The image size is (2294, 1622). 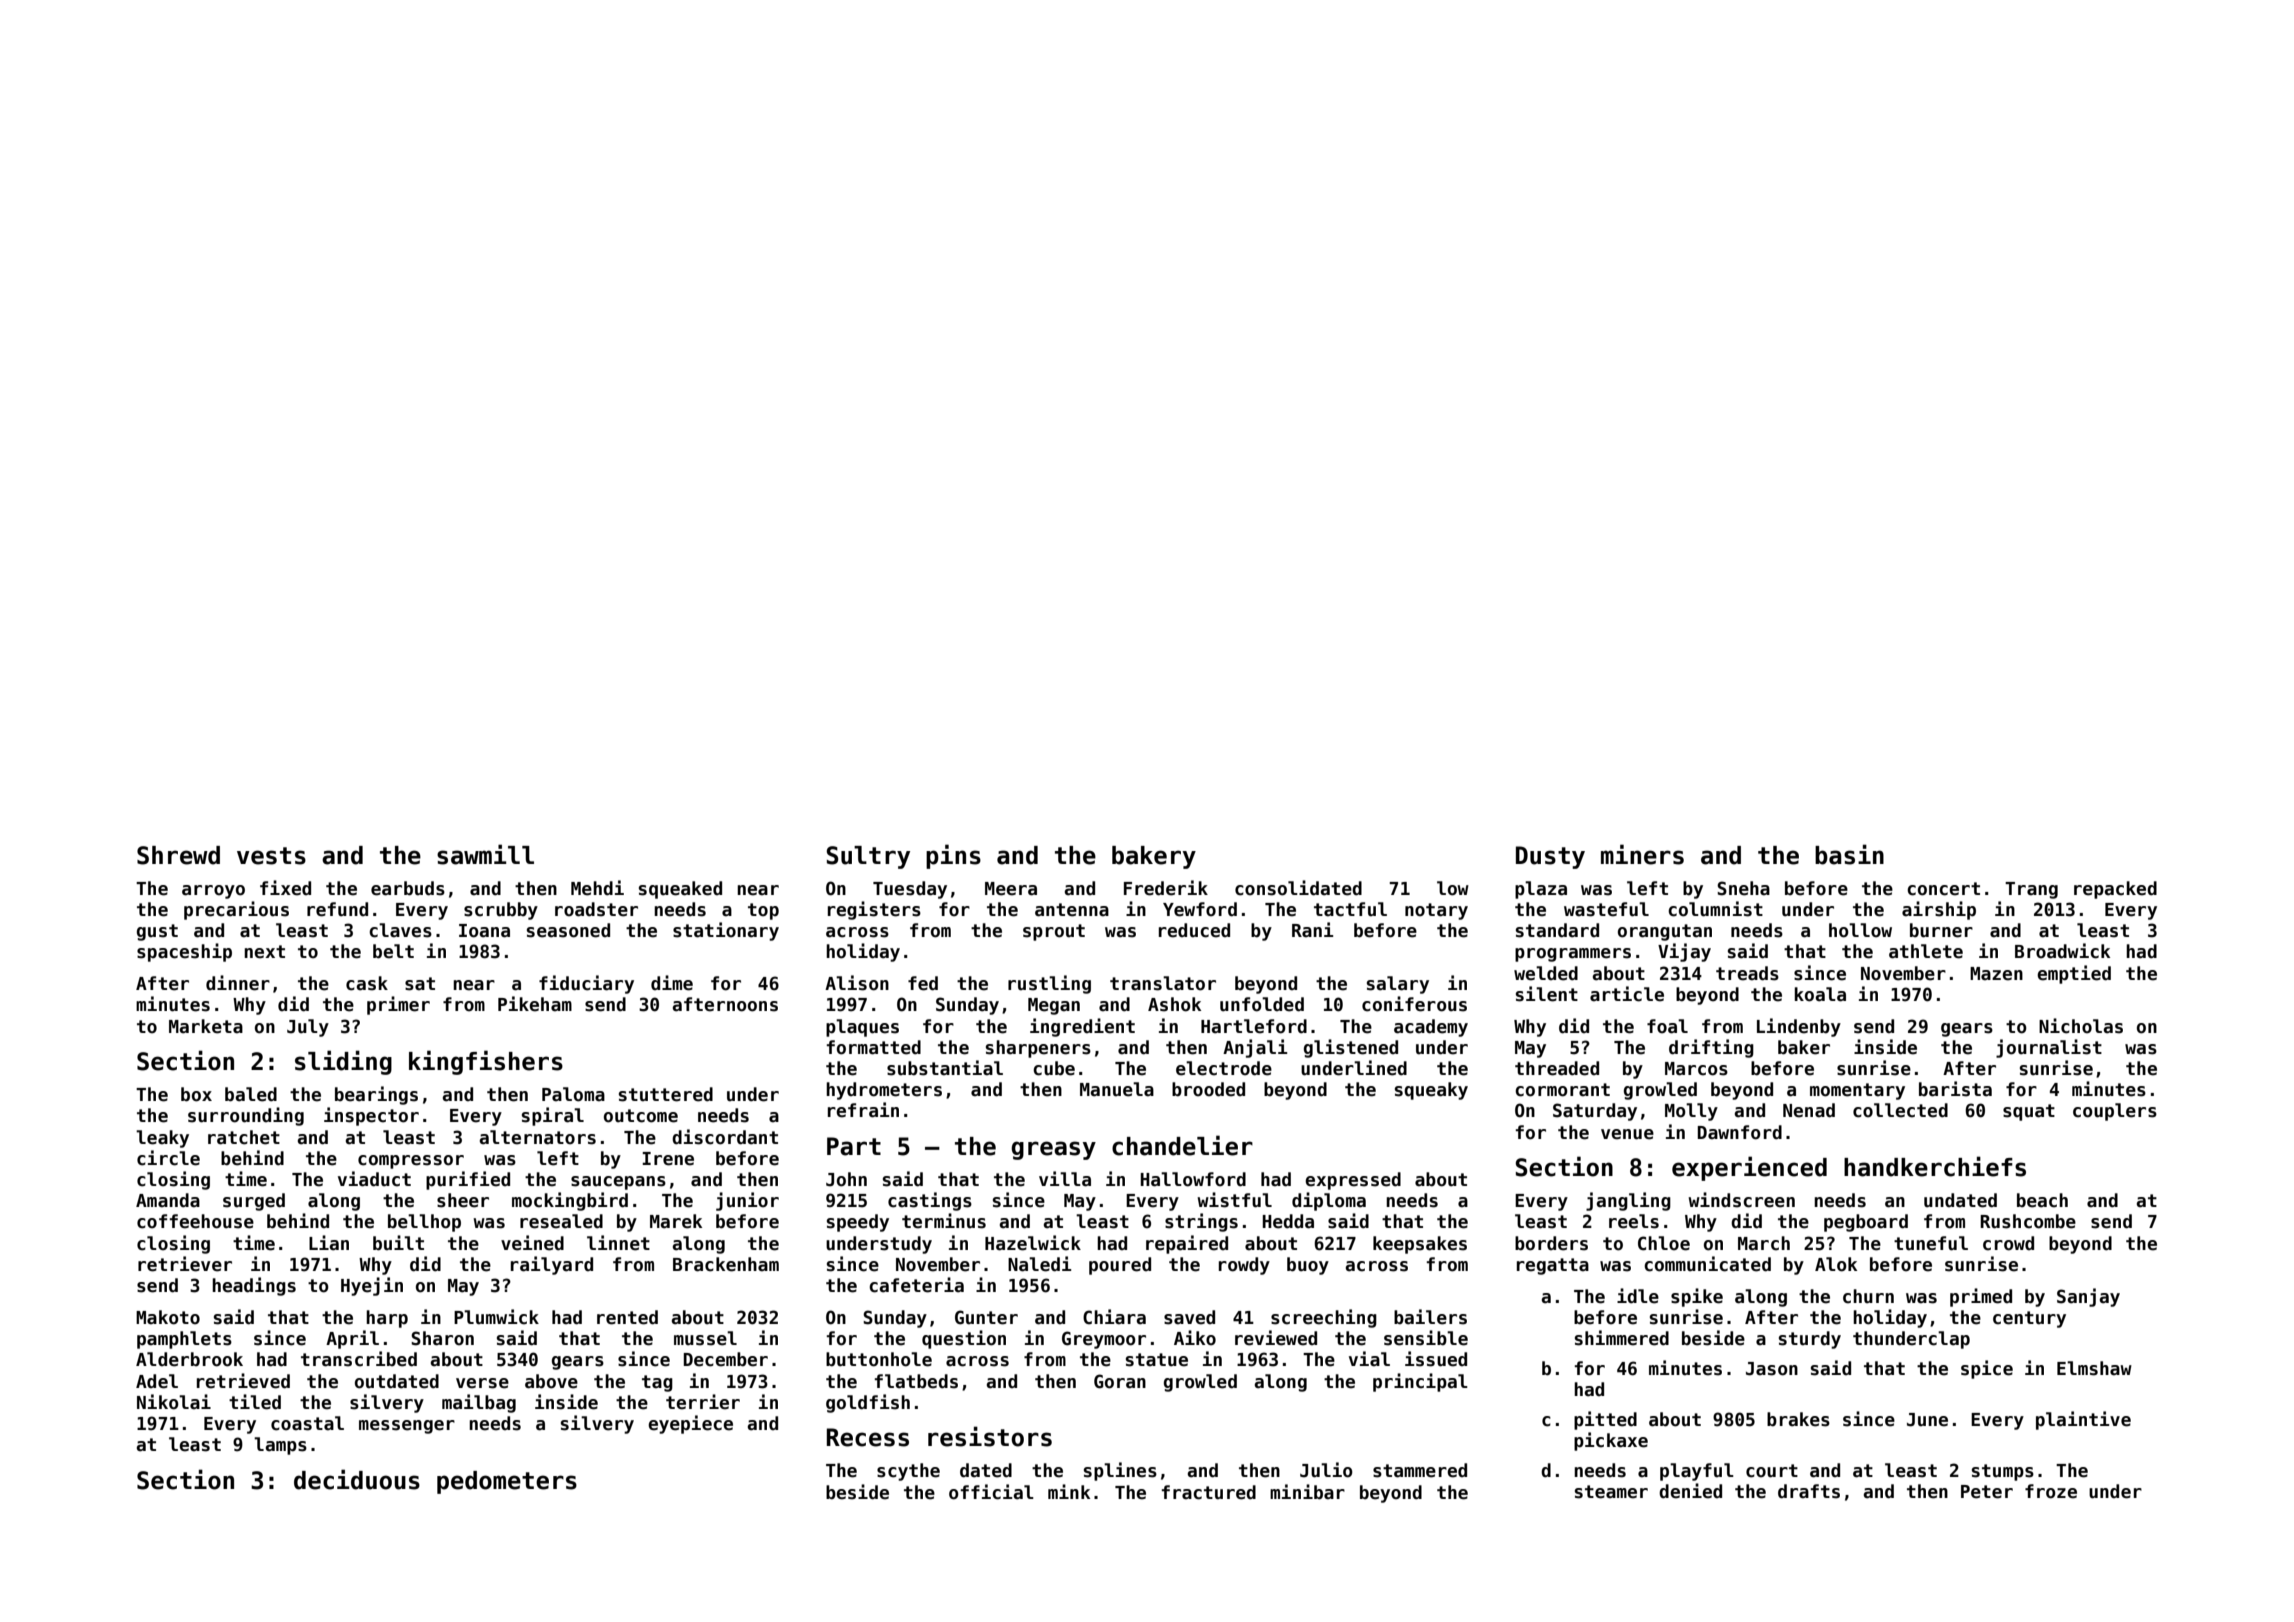 I want to click on Goran, so click(x=1120, y=1381).
